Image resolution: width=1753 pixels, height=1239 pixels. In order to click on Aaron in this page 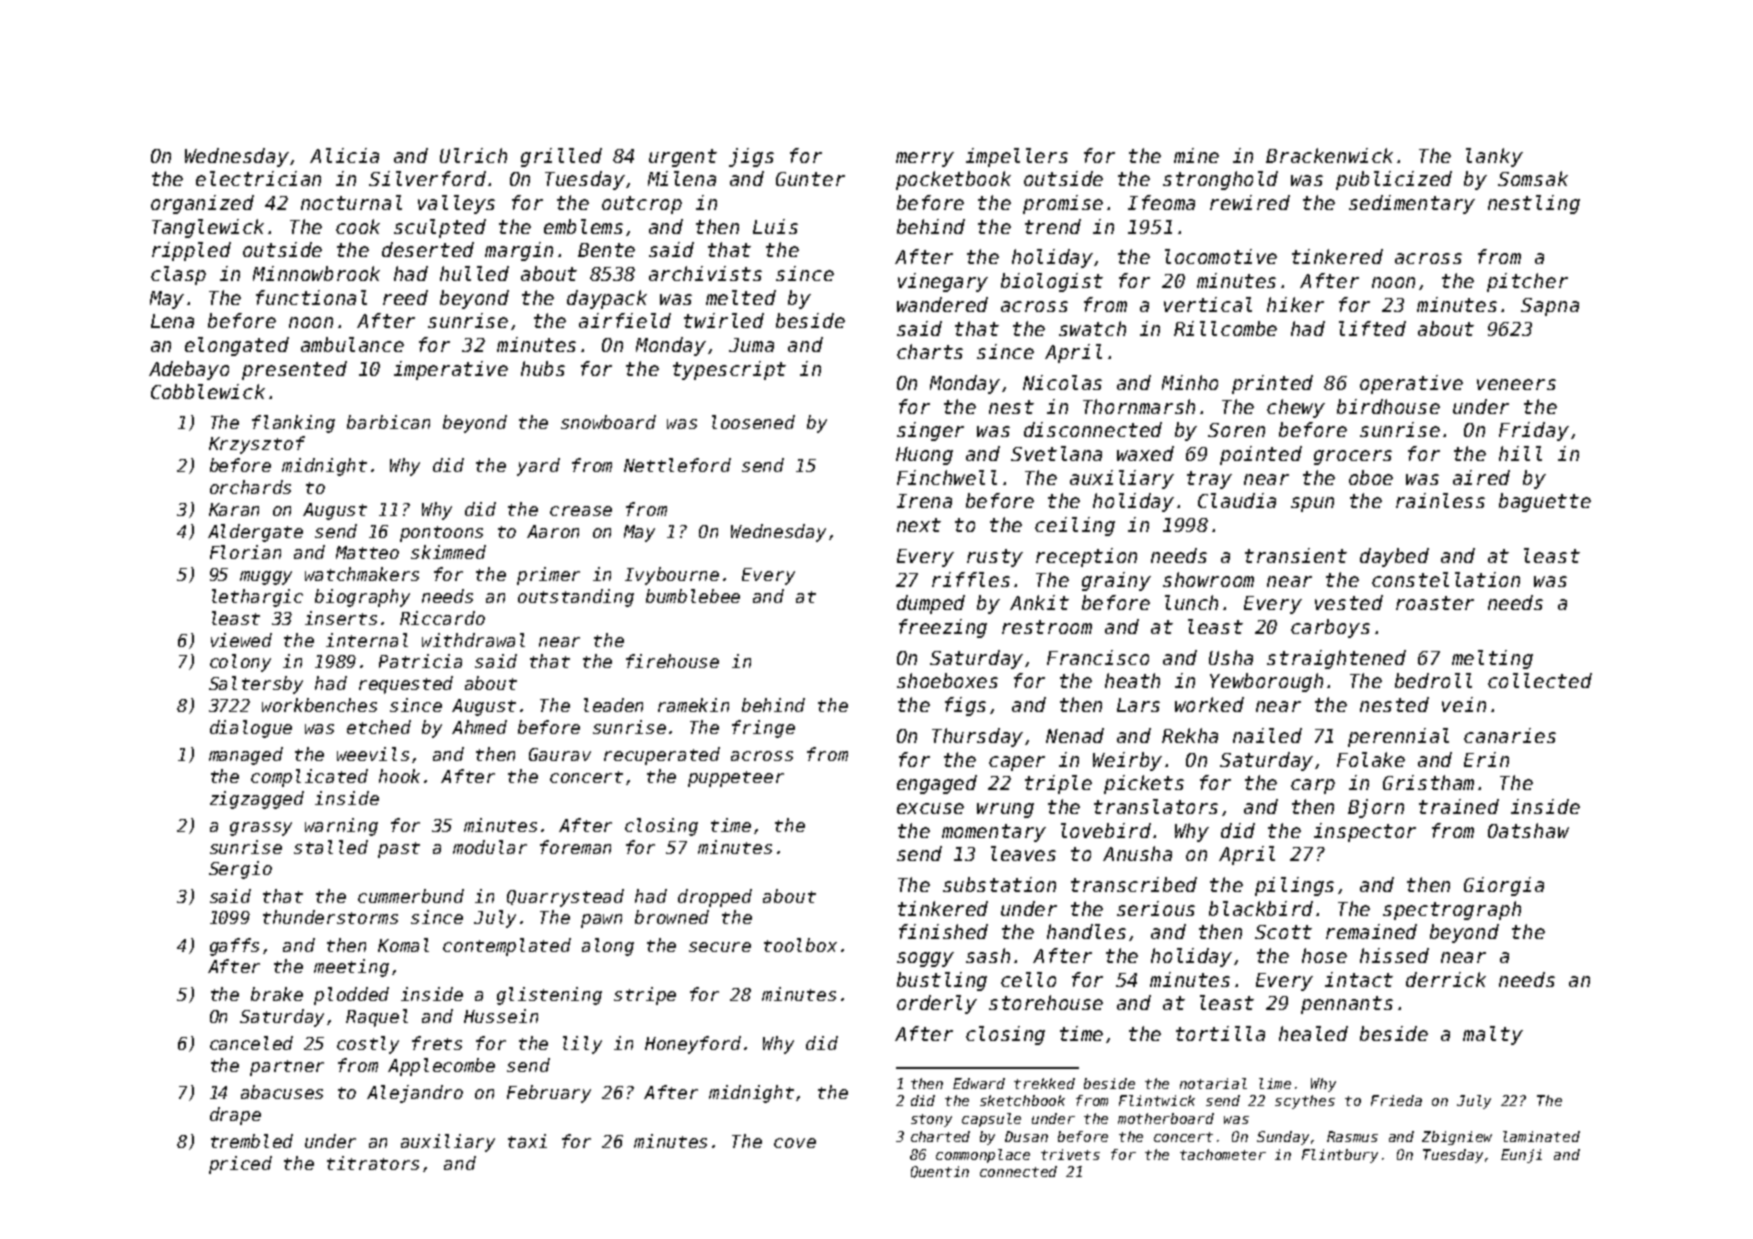, I will do `click(553, 531)`.
